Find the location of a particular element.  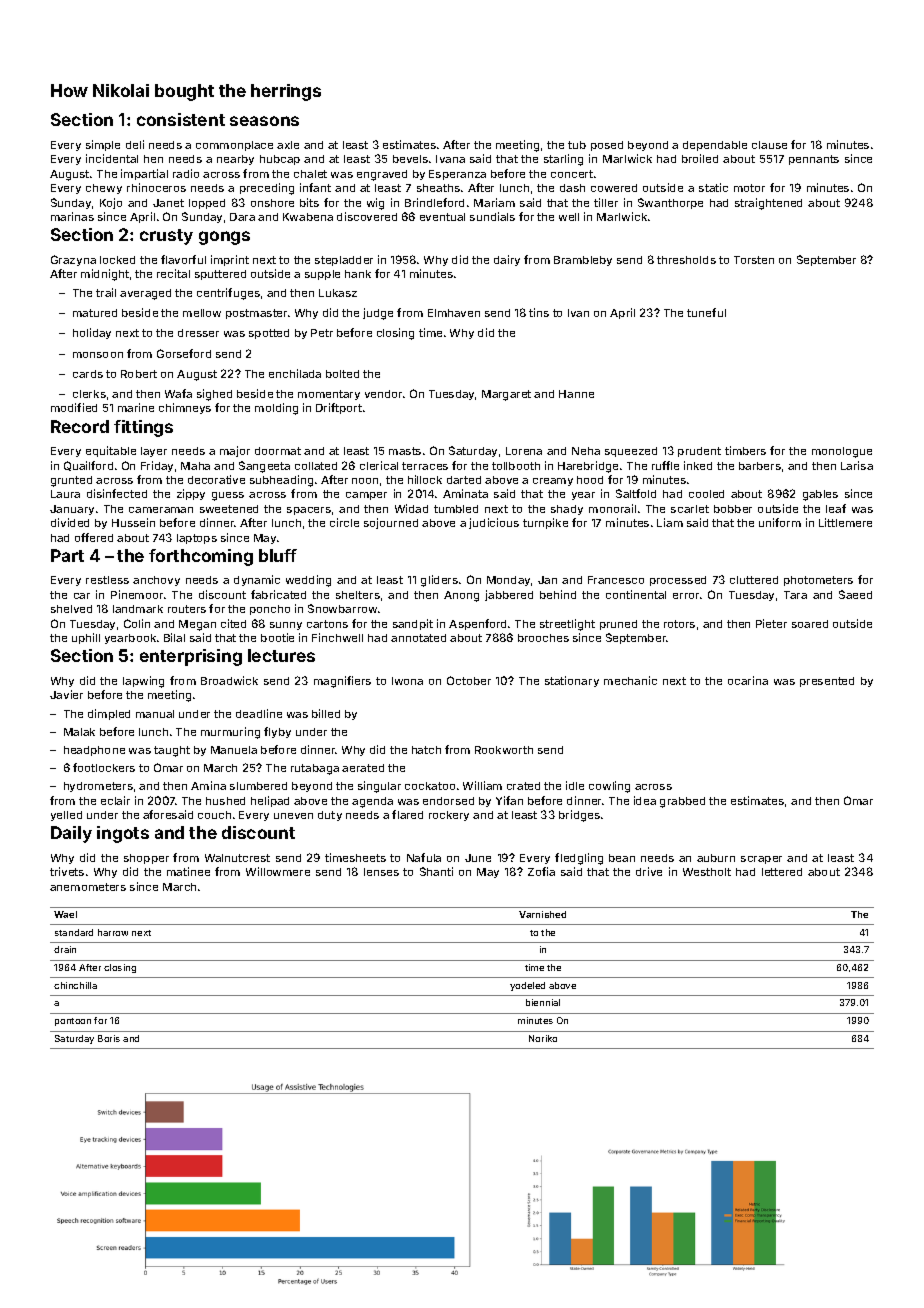

divided is located at coordinates (70, 522).
